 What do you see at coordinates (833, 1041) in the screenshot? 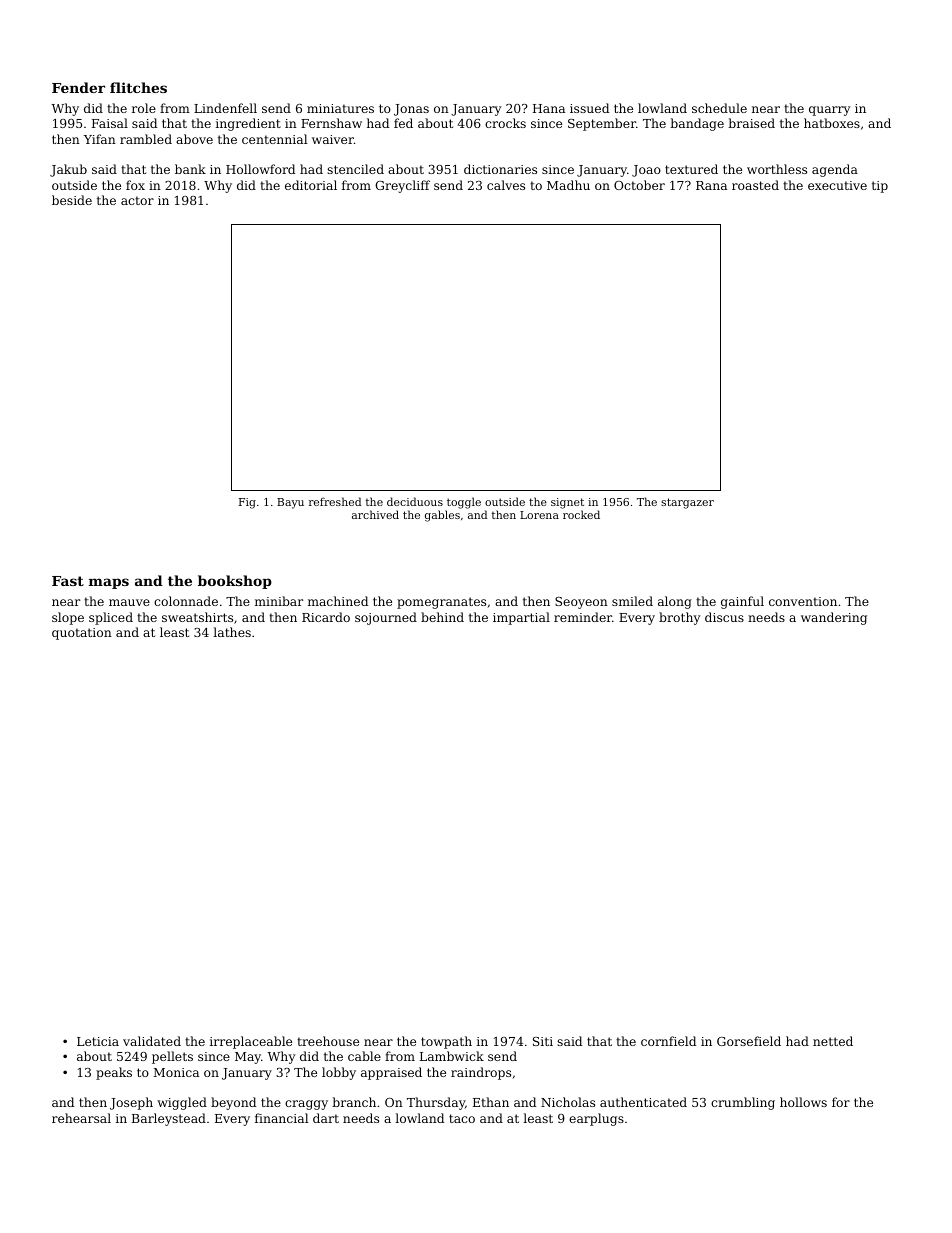
I see `netted` at bounding box center [833, 1041].
